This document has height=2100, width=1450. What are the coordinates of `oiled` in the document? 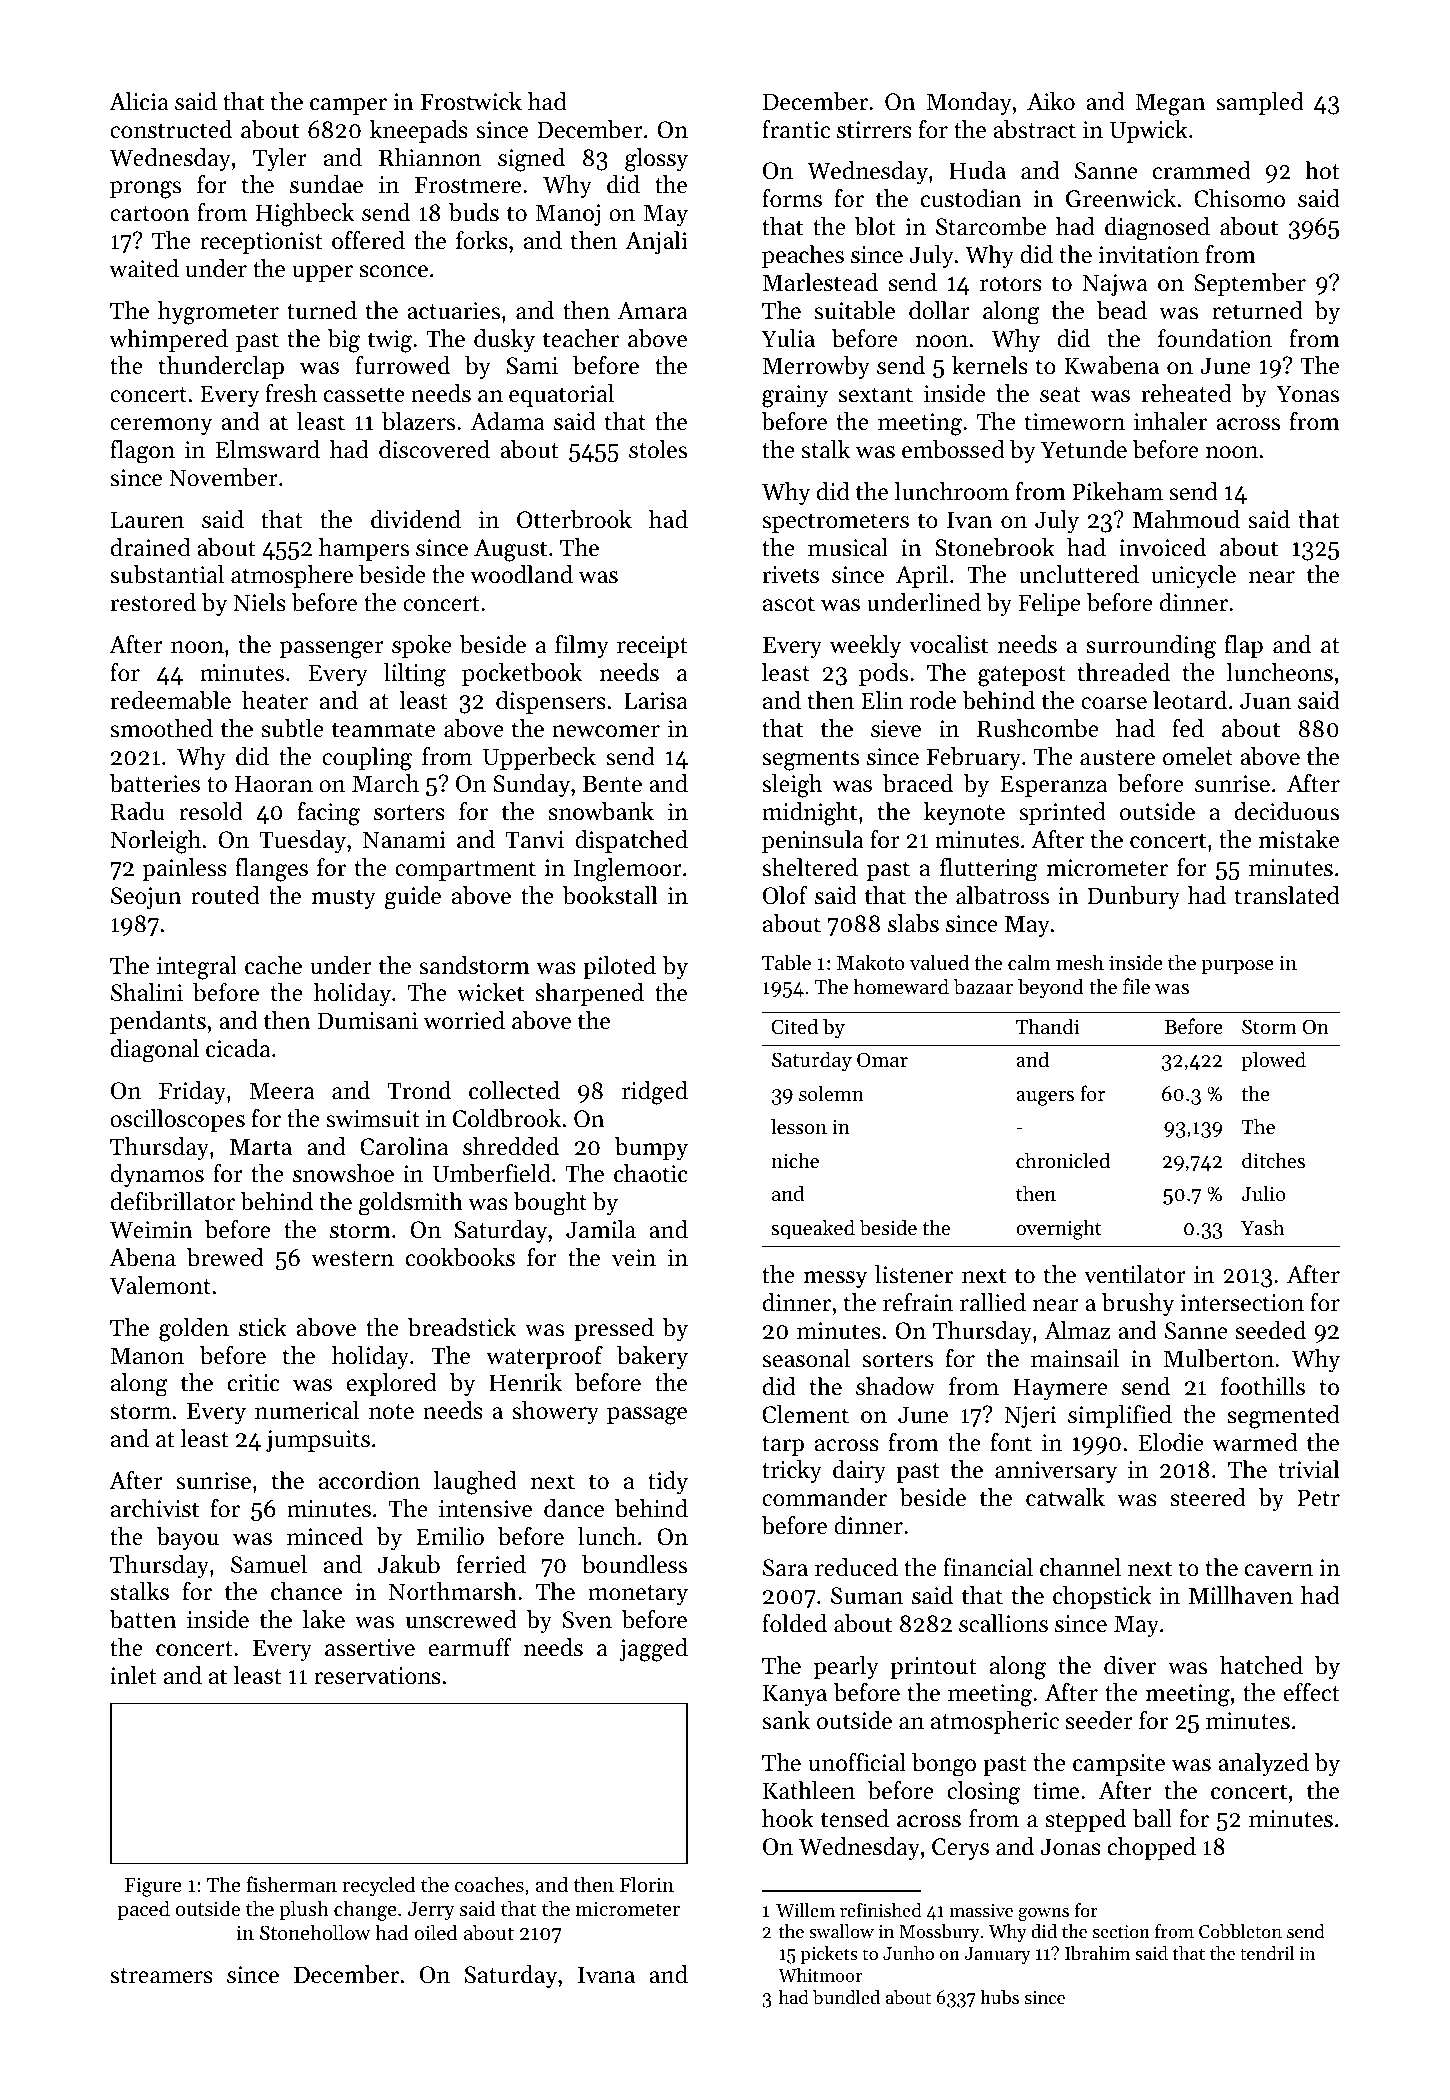 It's located at (436, 1932).
